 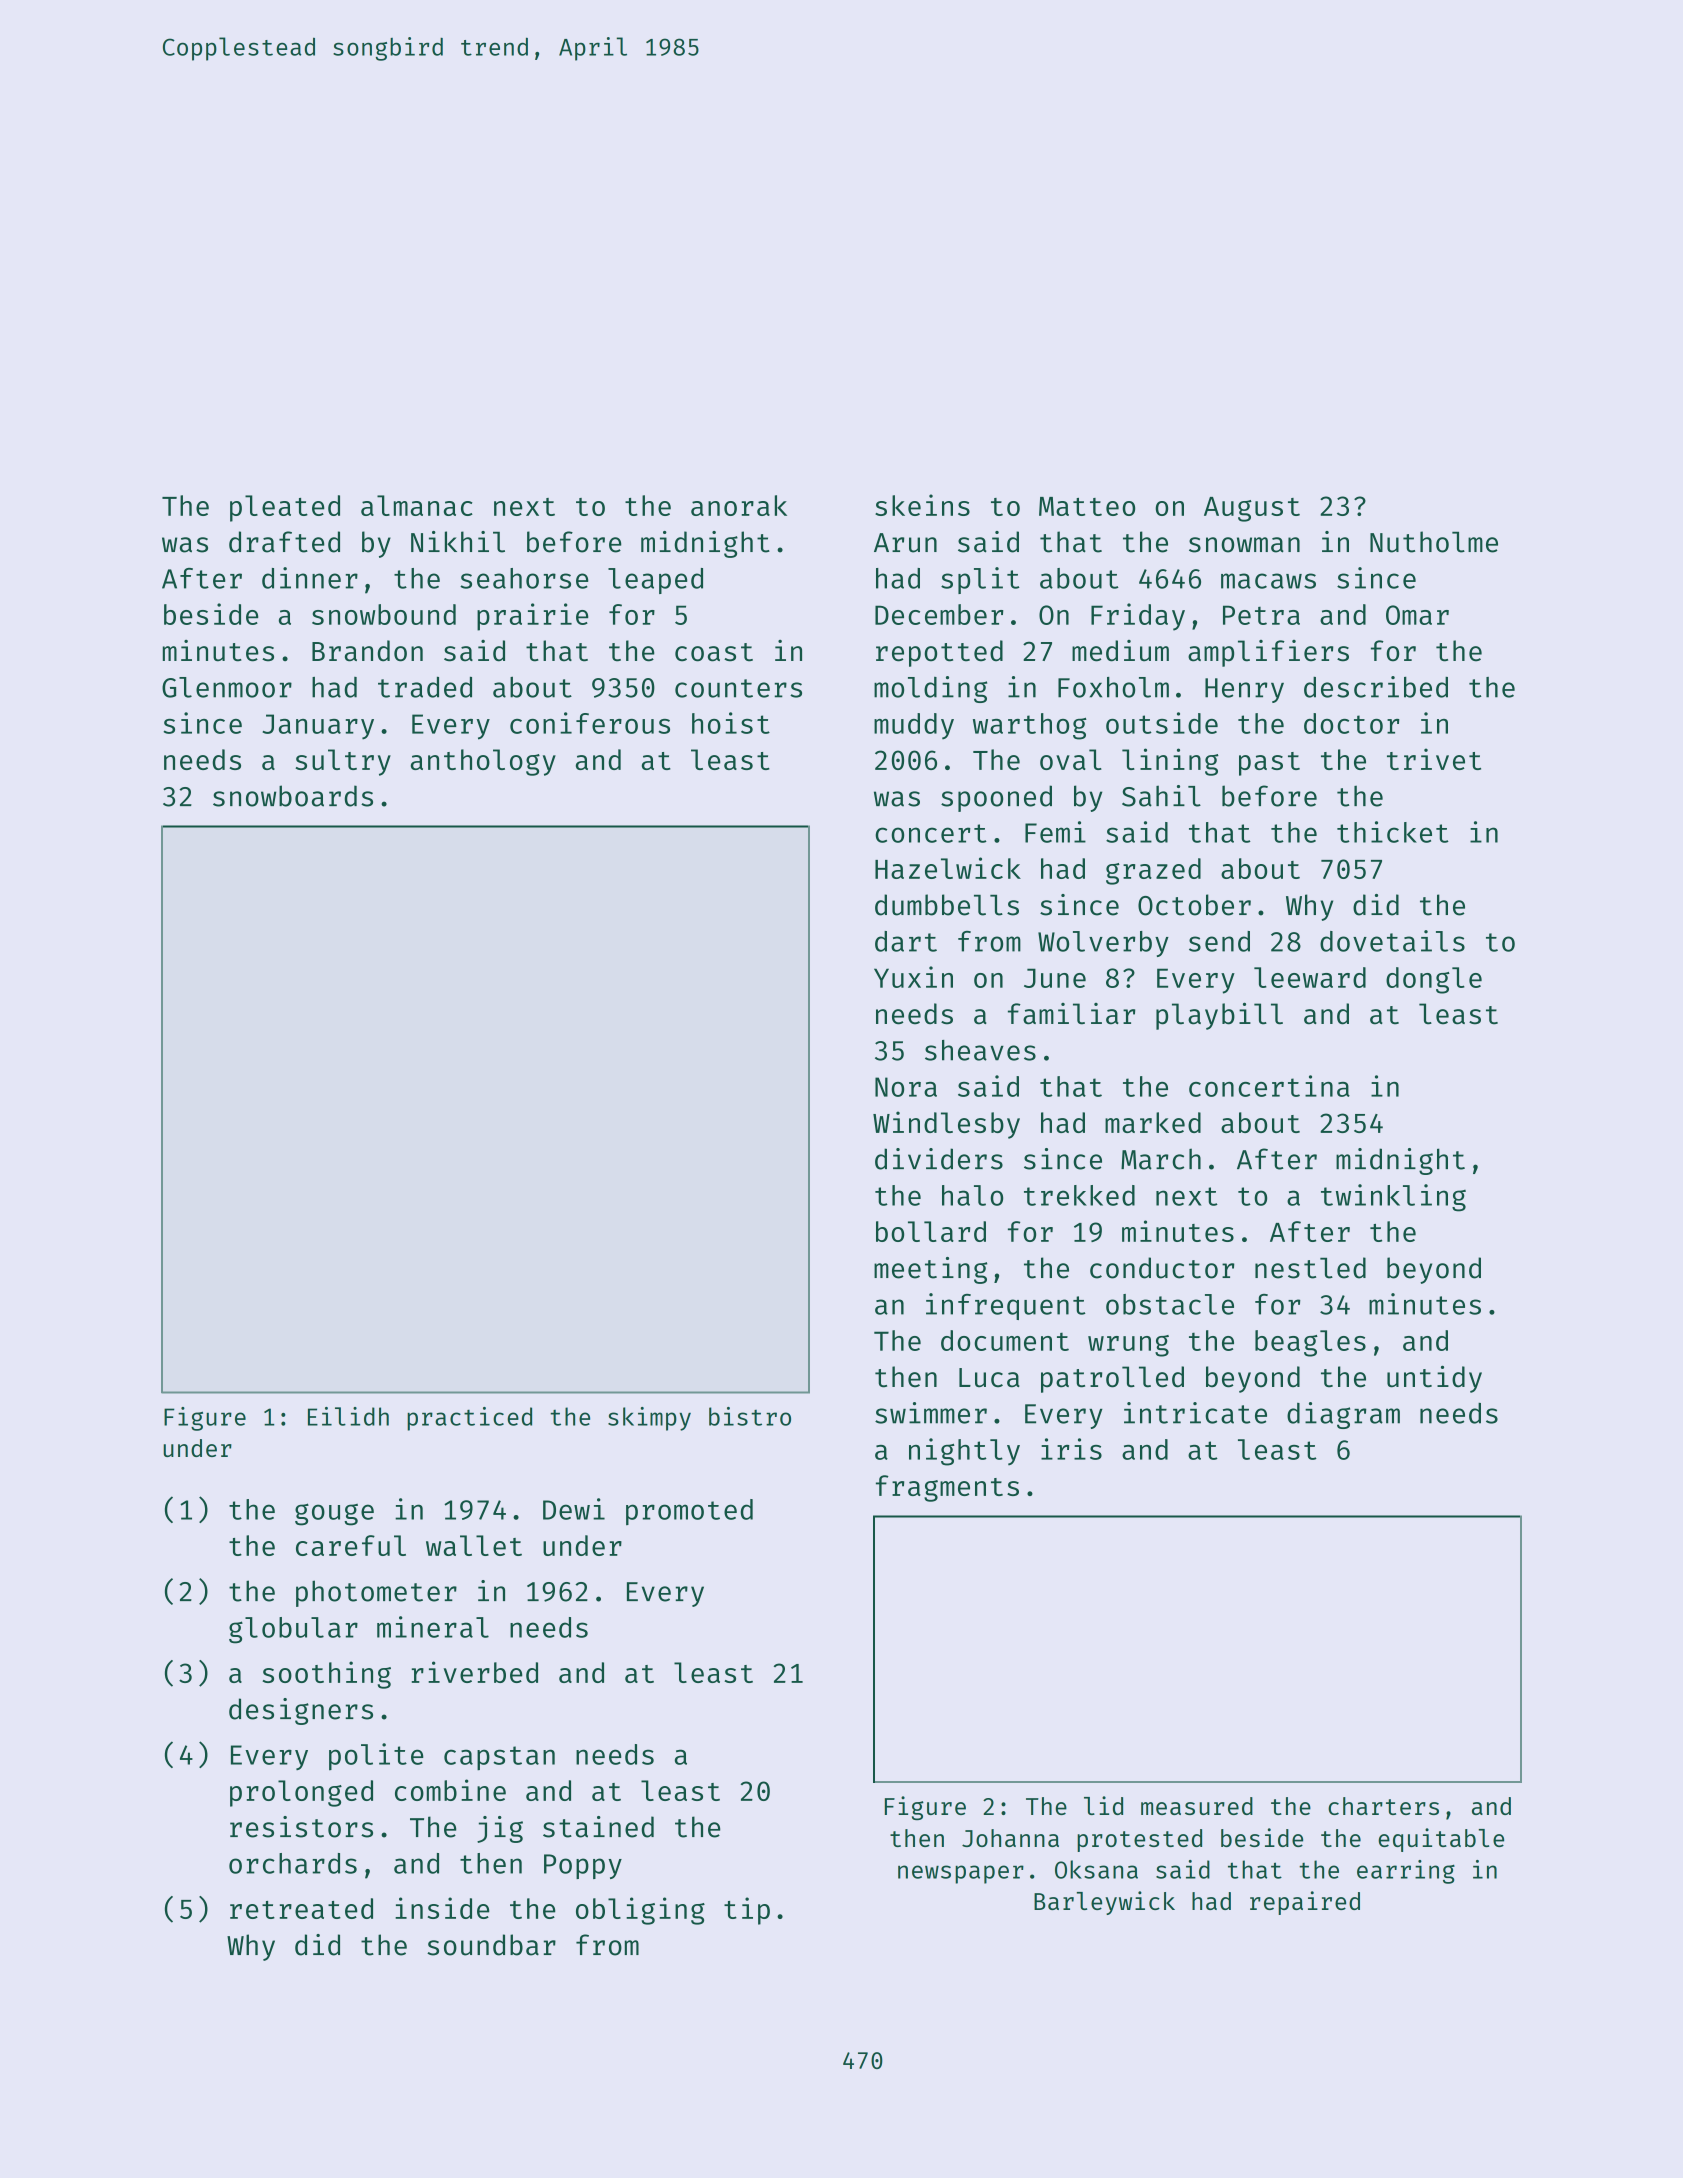 What do you see at coordinates (598, 1827) in the screenshot?
I see `stained` at bounding box center [598, 1827].
